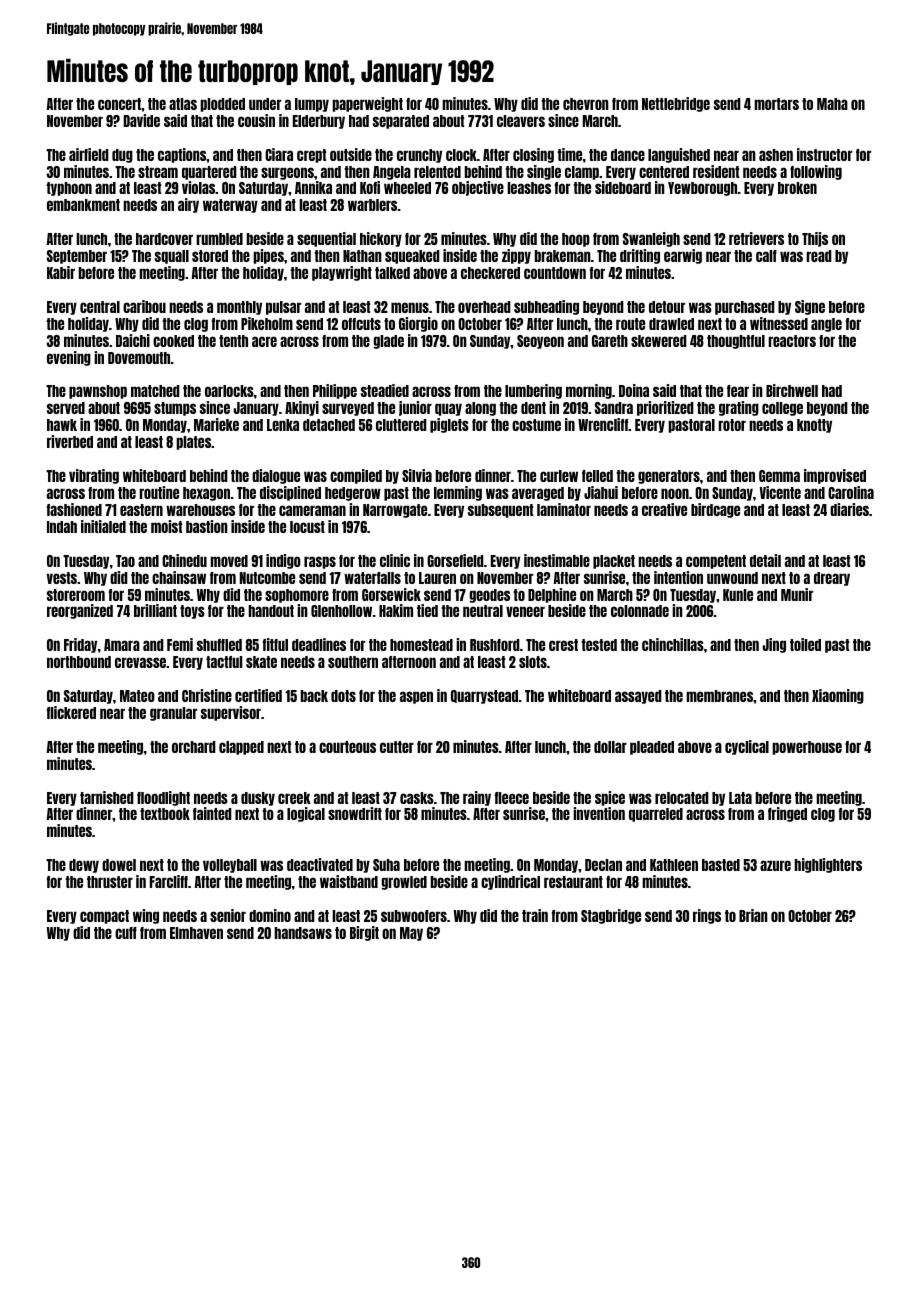  What do you see at coordinates (797, 188) in the document?
I see `broken` at bounding box center [797, 188].
